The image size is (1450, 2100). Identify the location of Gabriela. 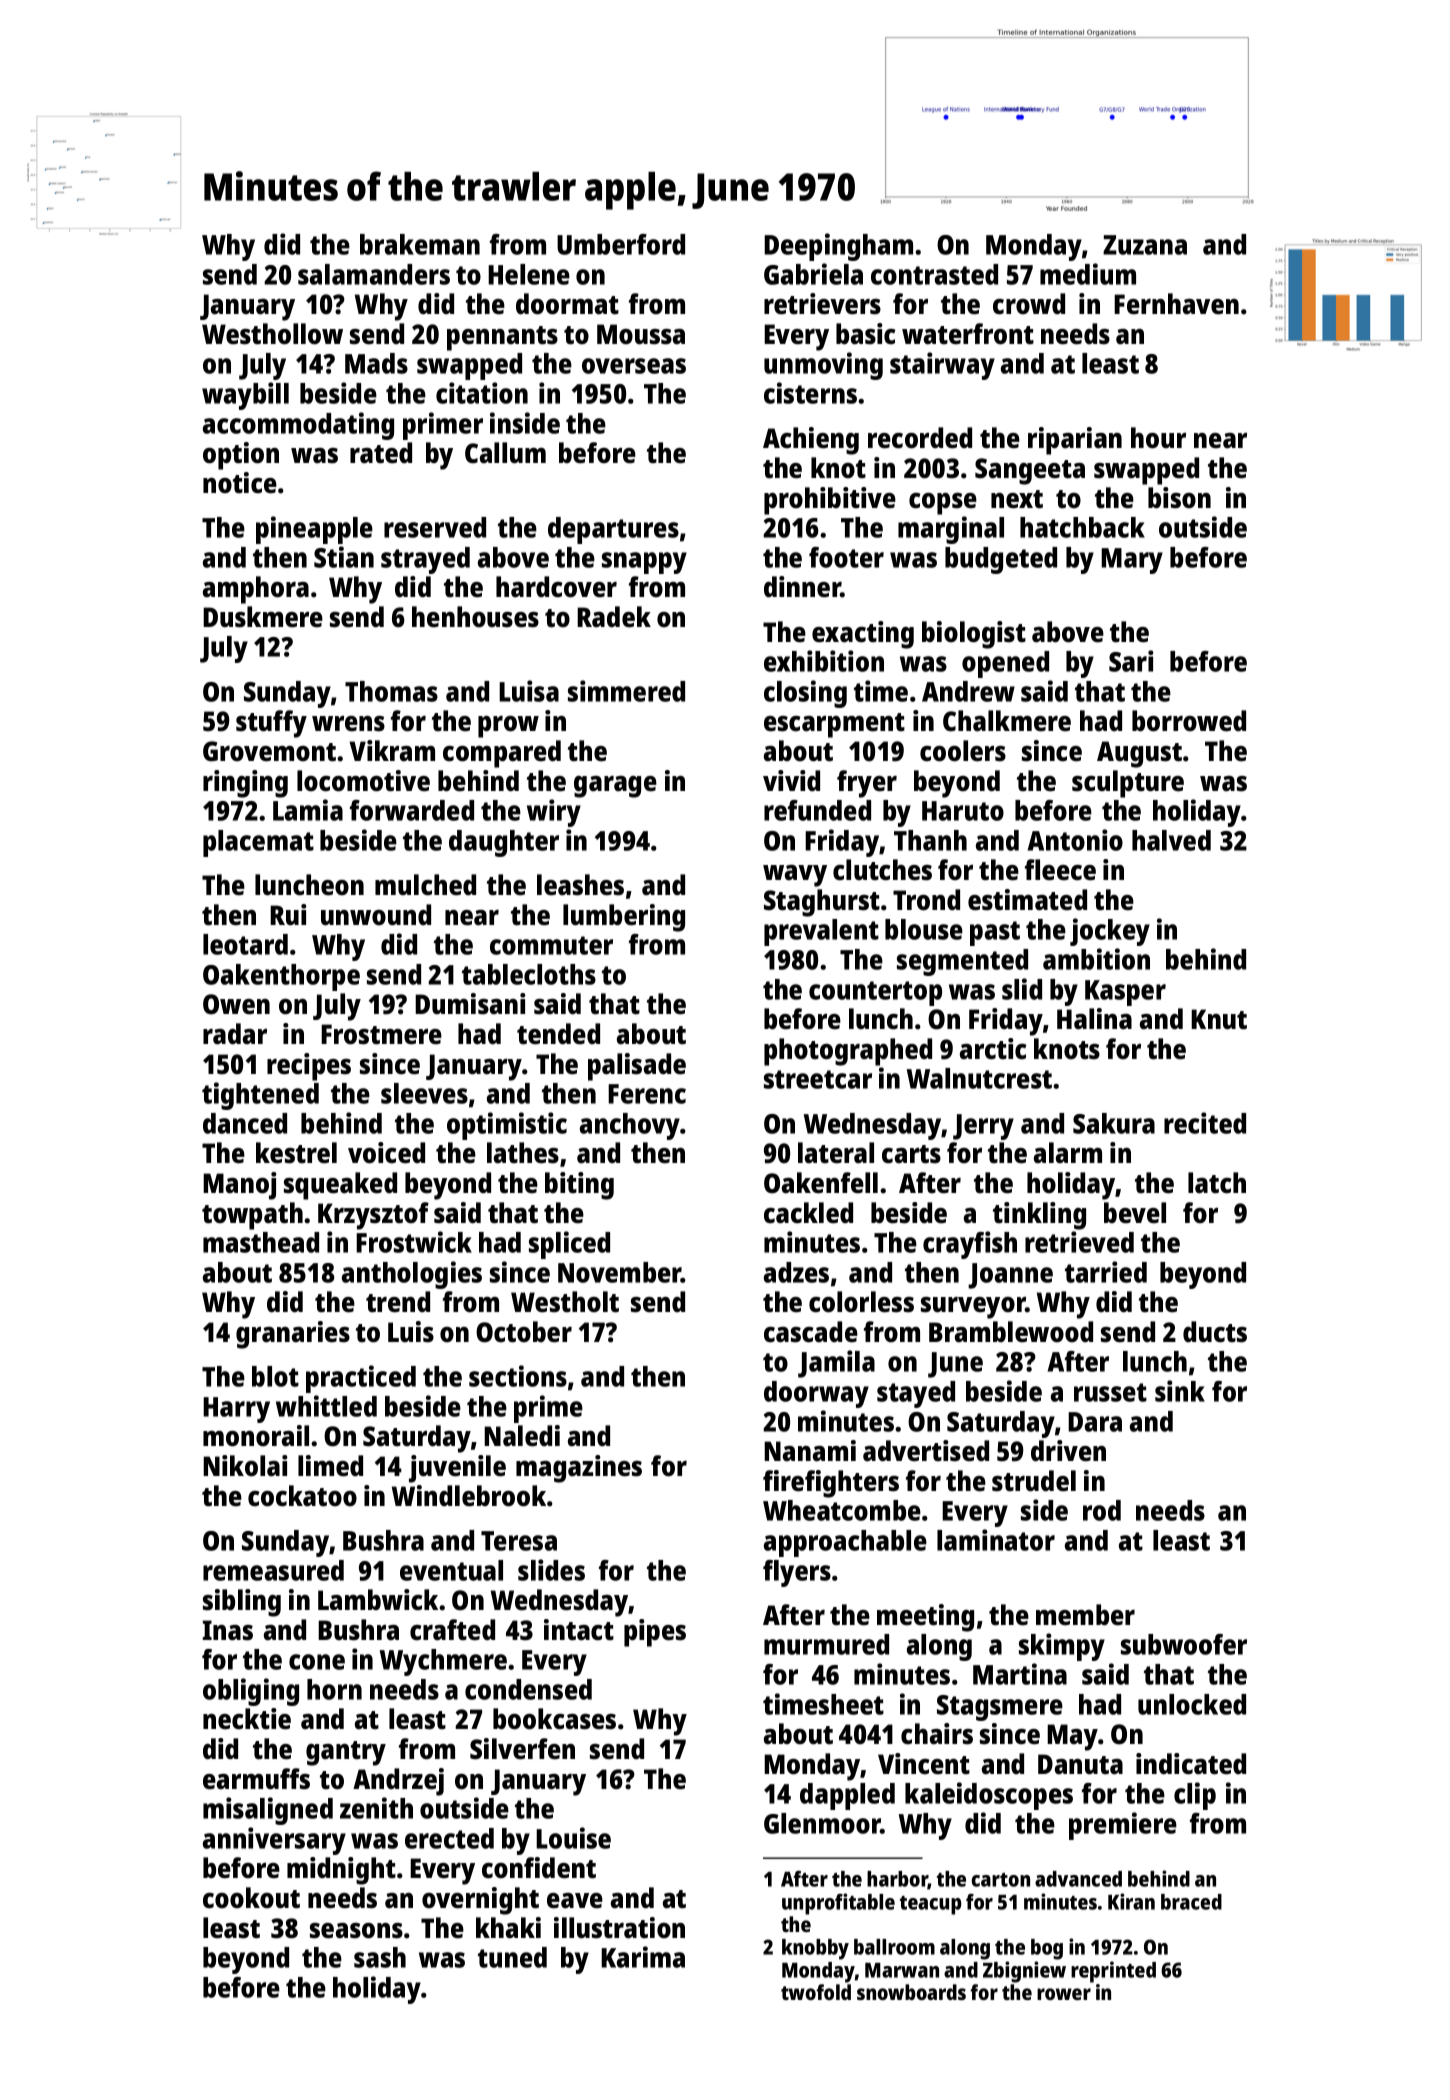
(813, 274).
